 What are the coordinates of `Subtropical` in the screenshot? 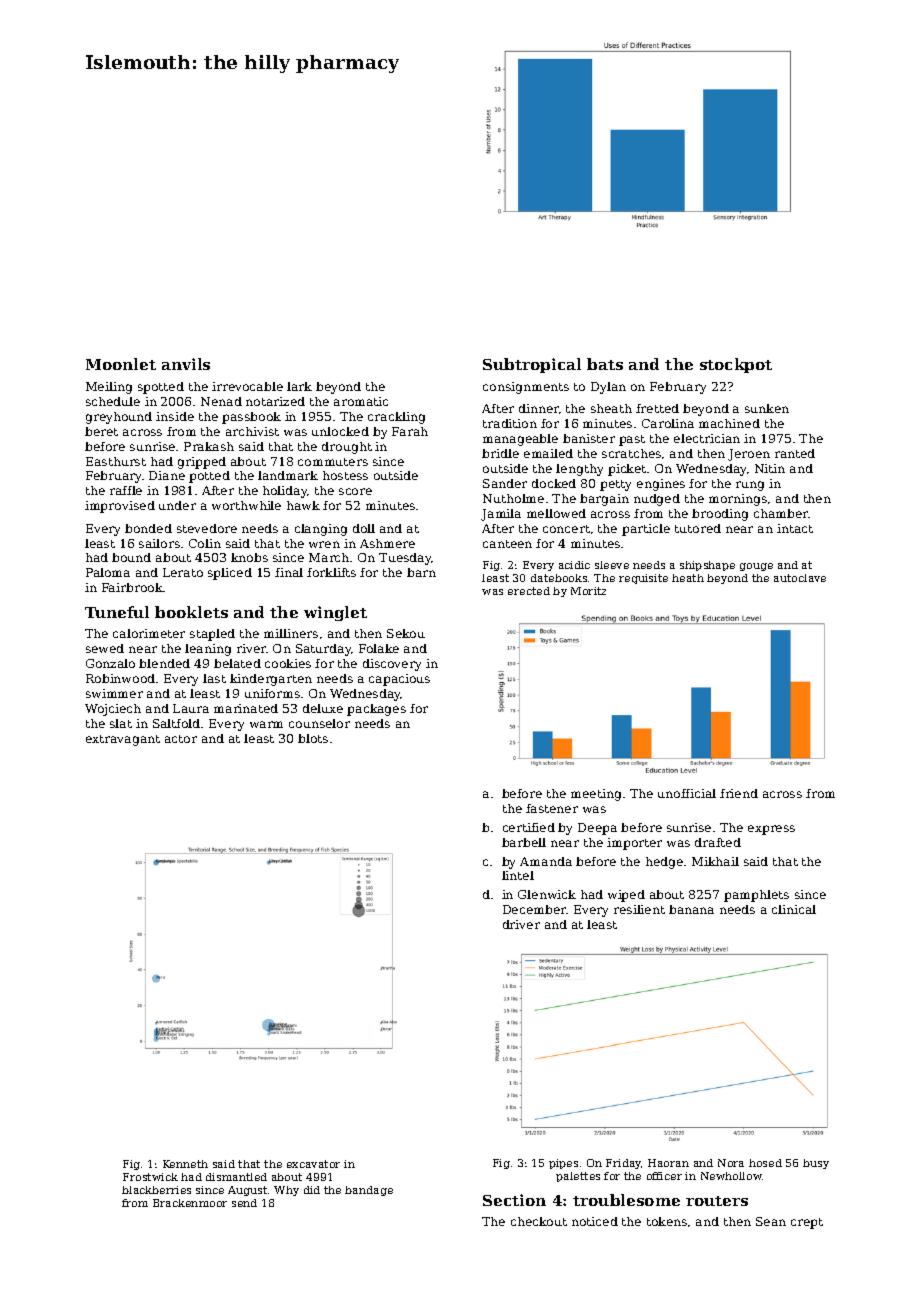 It's located at (532, 365).
